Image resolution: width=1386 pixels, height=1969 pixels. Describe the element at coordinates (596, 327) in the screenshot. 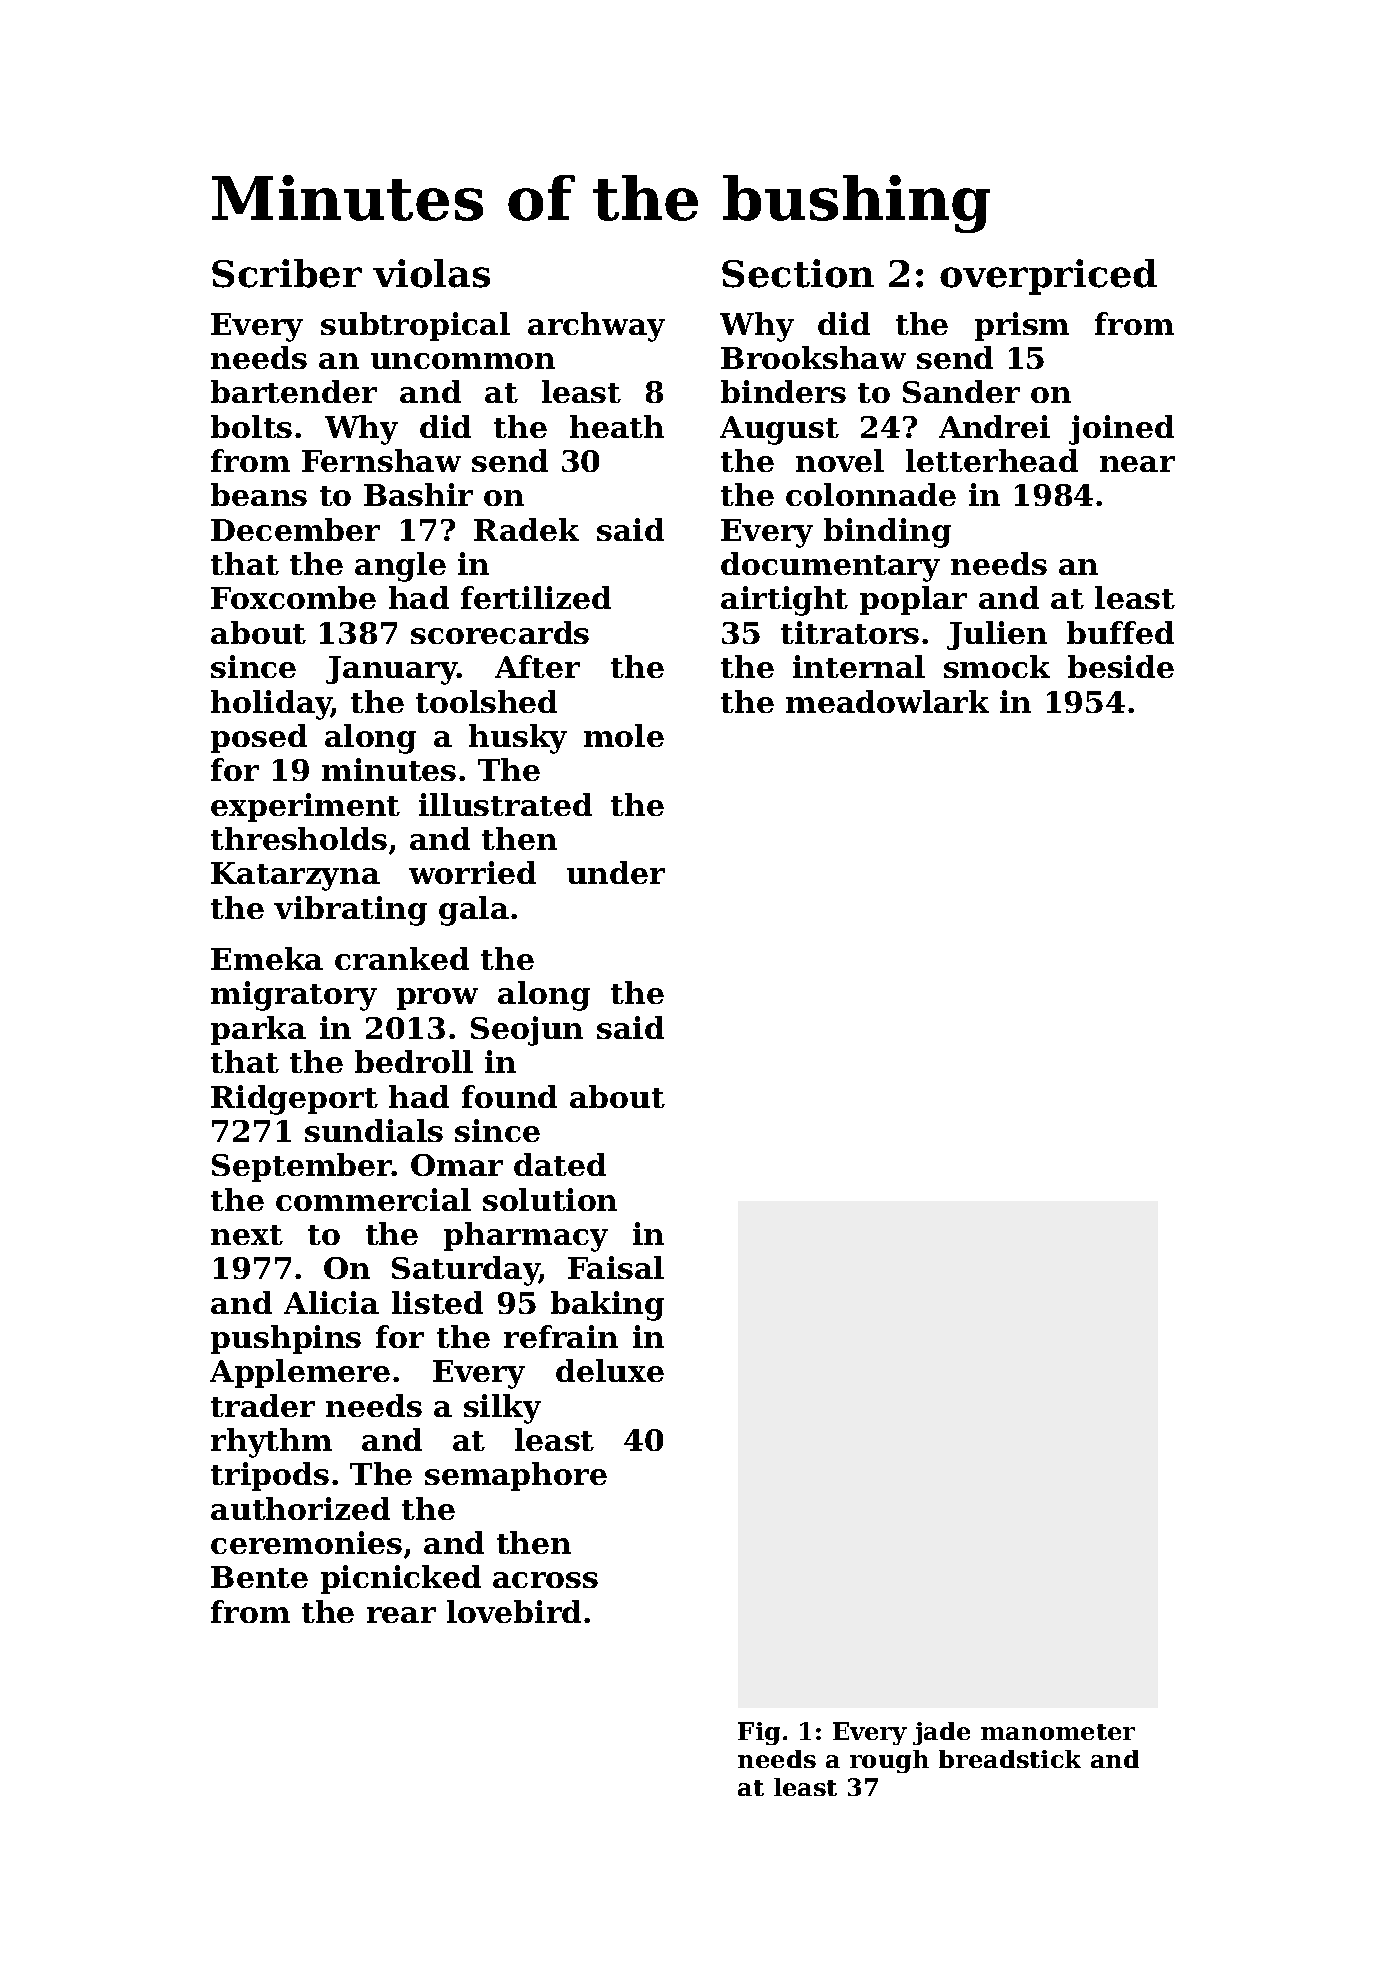

I see `archway` at that location.
